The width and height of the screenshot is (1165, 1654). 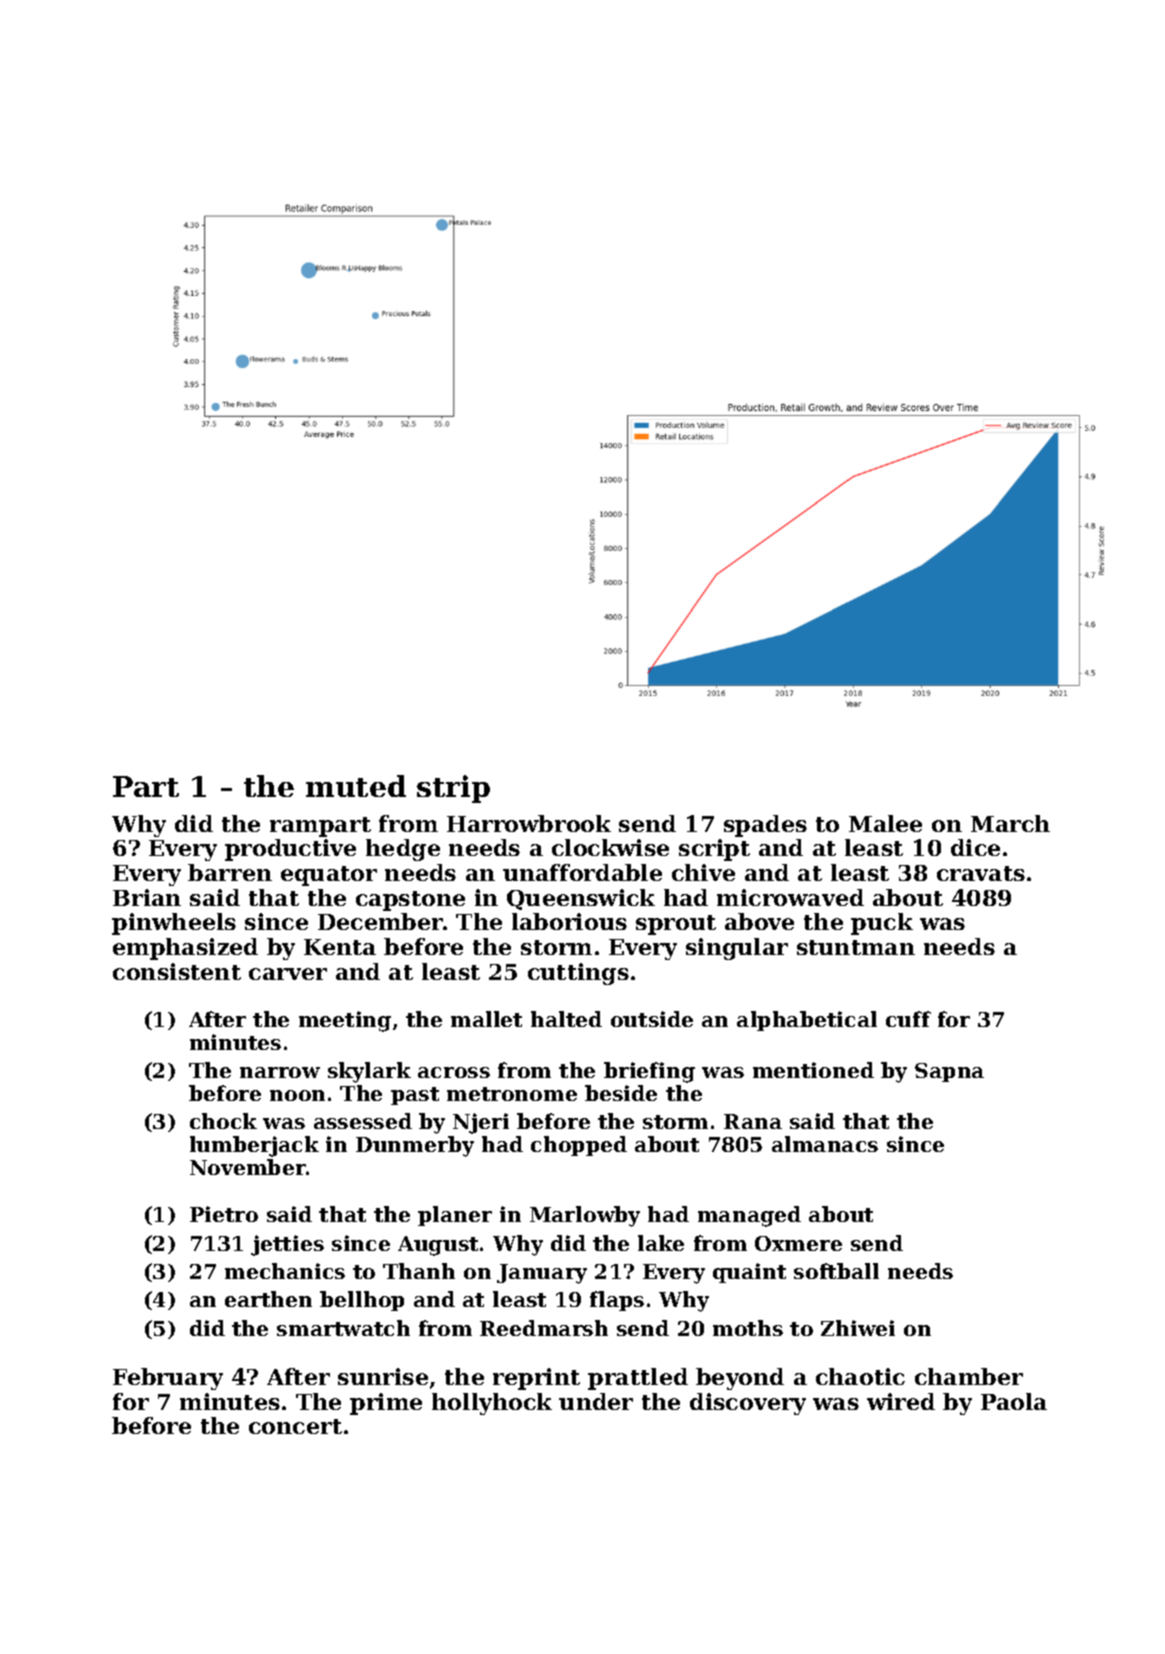 What do you see at coordinates (295, 1426) in the screenshot?
I see `concert` at bounding box center [295, 1426].
